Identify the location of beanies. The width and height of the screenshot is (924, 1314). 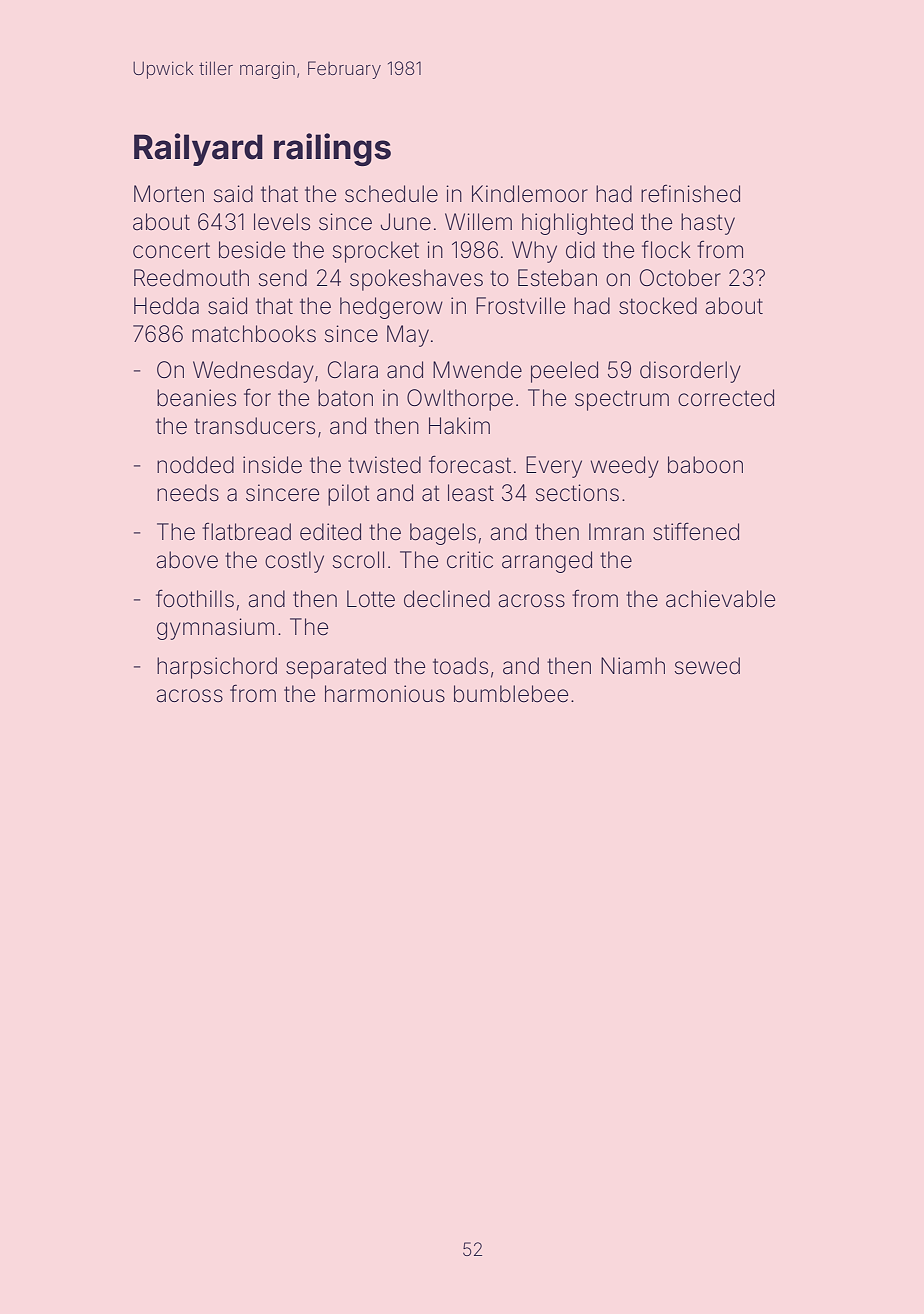
(196, 398).
